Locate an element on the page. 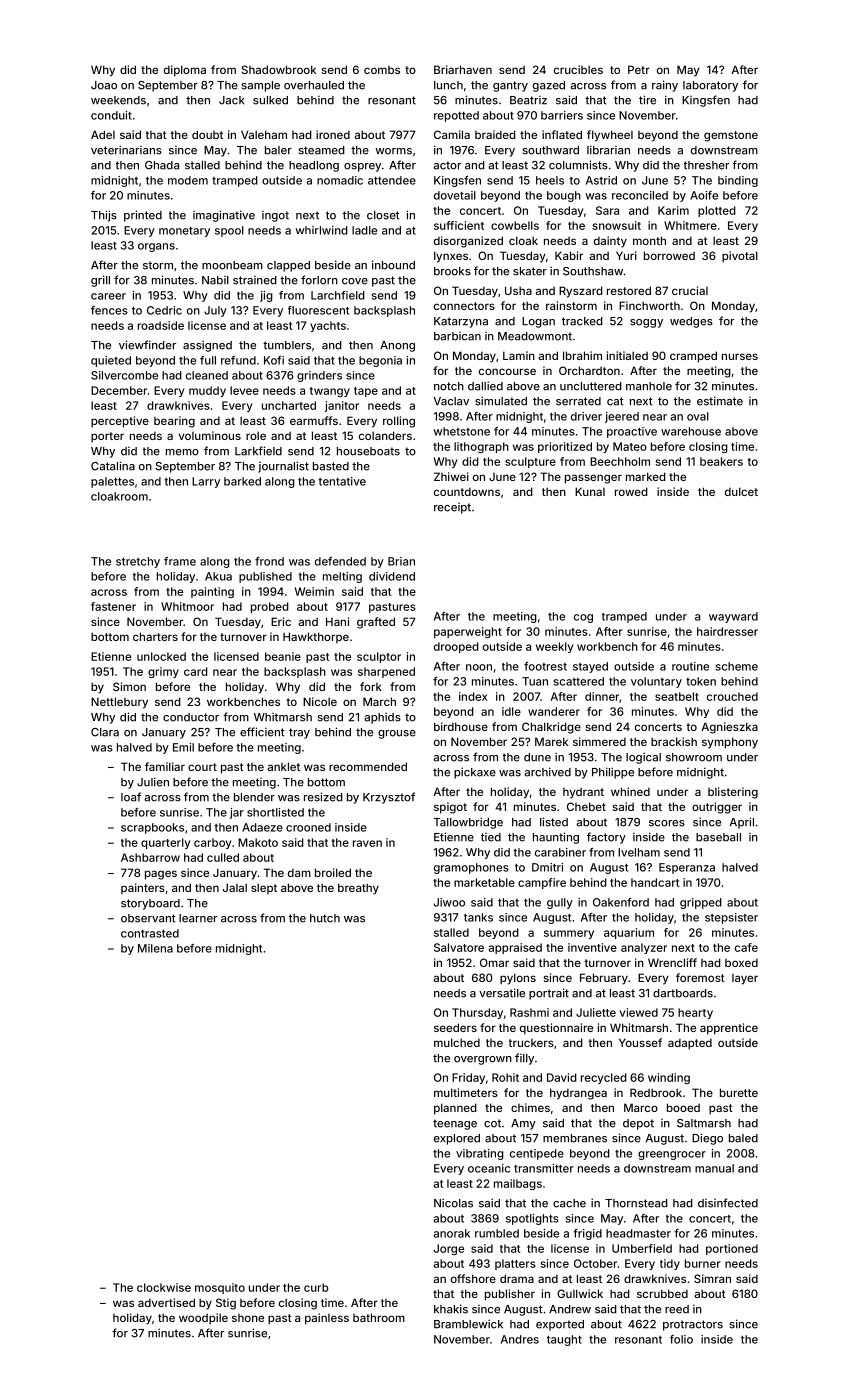 Image resolution: width=849 pixels, height=1400 pixels. anklet is located at coordinates (284, 766).
